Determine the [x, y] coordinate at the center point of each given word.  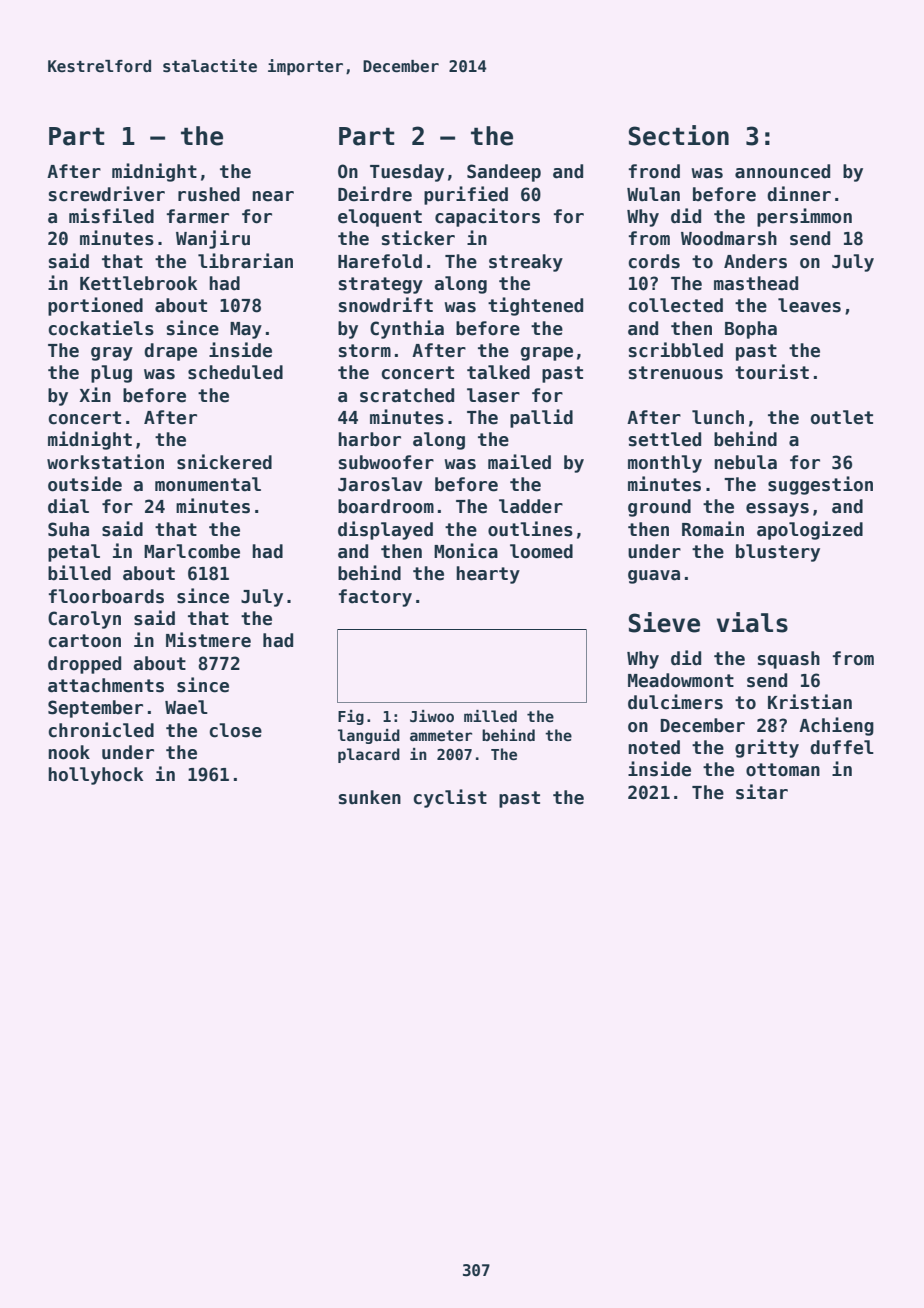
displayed [385, 530]
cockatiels [101, 328]
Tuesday [407, 173]
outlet [842, 417]
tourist [772, 372]
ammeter [441, 735]
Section [679, 135]
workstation [105, 462]
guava [654, 577]
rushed [209, 194]
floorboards [106, 596]
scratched [407, 395]
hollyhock [95, 776]
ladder [531, 506]
